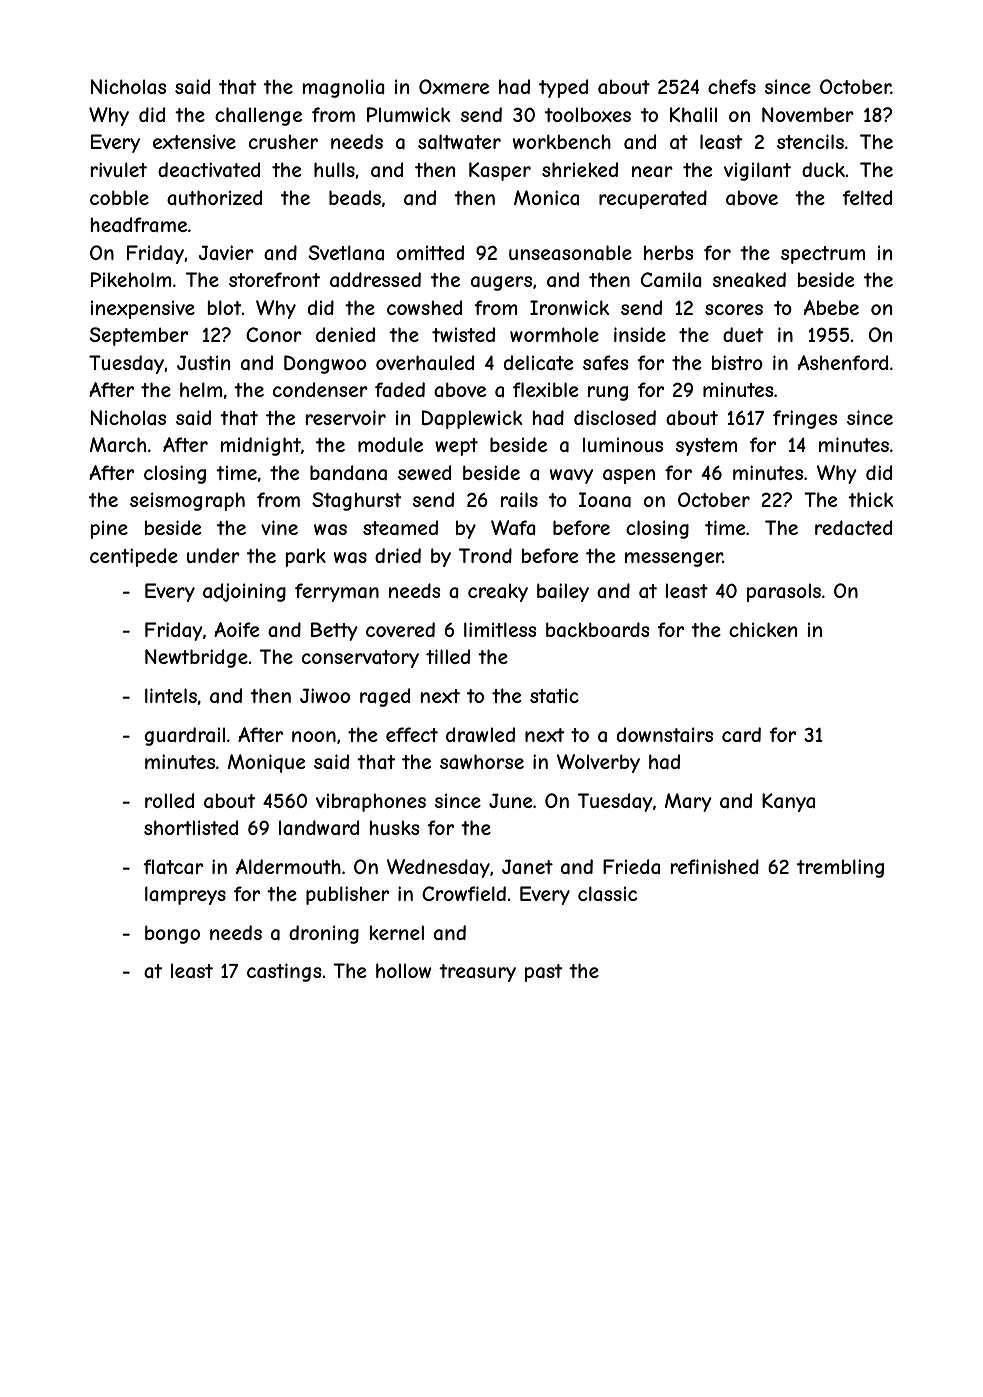 The image size is (983, 1397). What do you see at coordinates (398, 555) in the screenshot?
I see `dried` at bounding box center [398, 555].
